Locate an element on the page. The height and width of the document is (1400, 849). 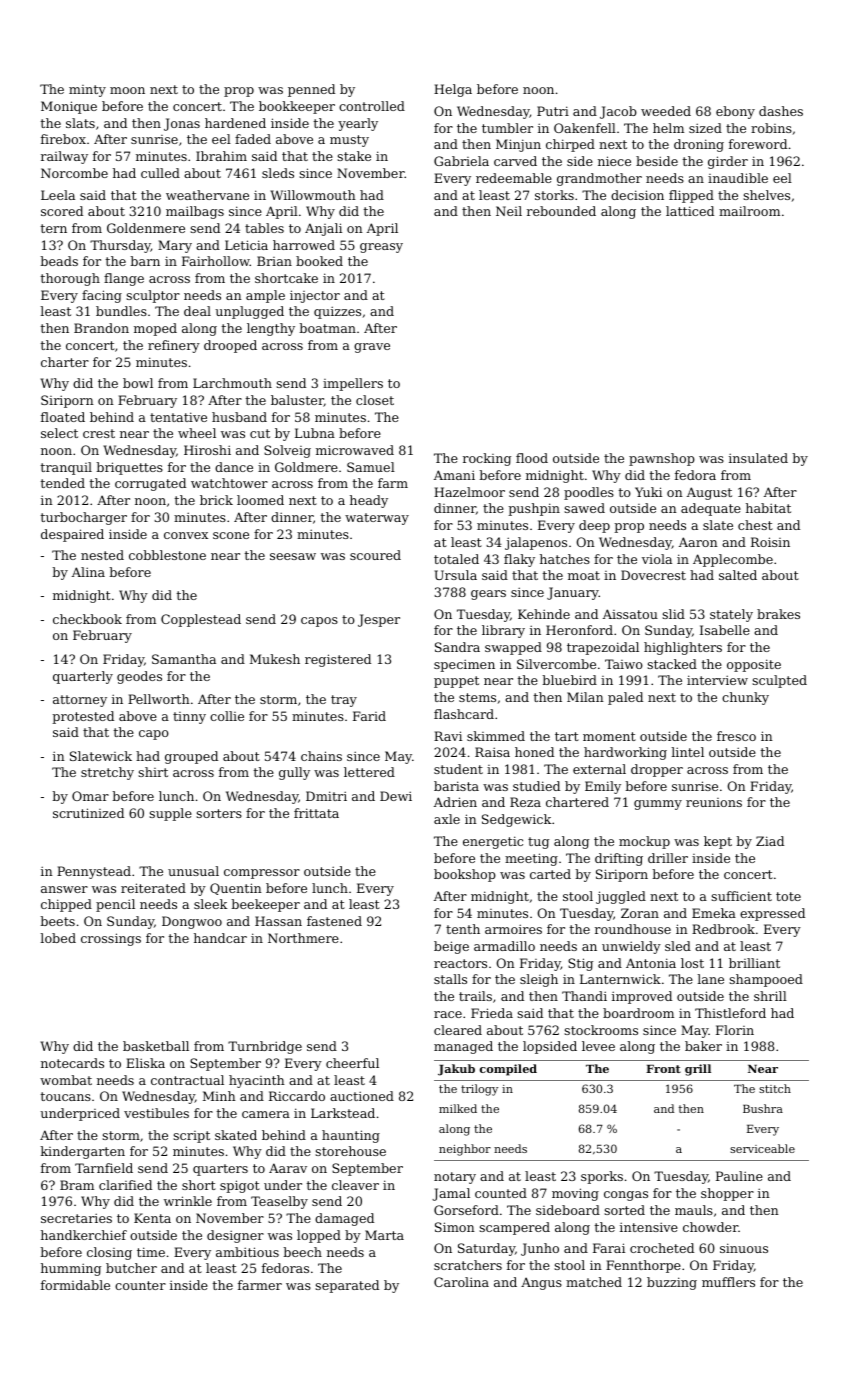
minty is located at coordinates (87, 91).
